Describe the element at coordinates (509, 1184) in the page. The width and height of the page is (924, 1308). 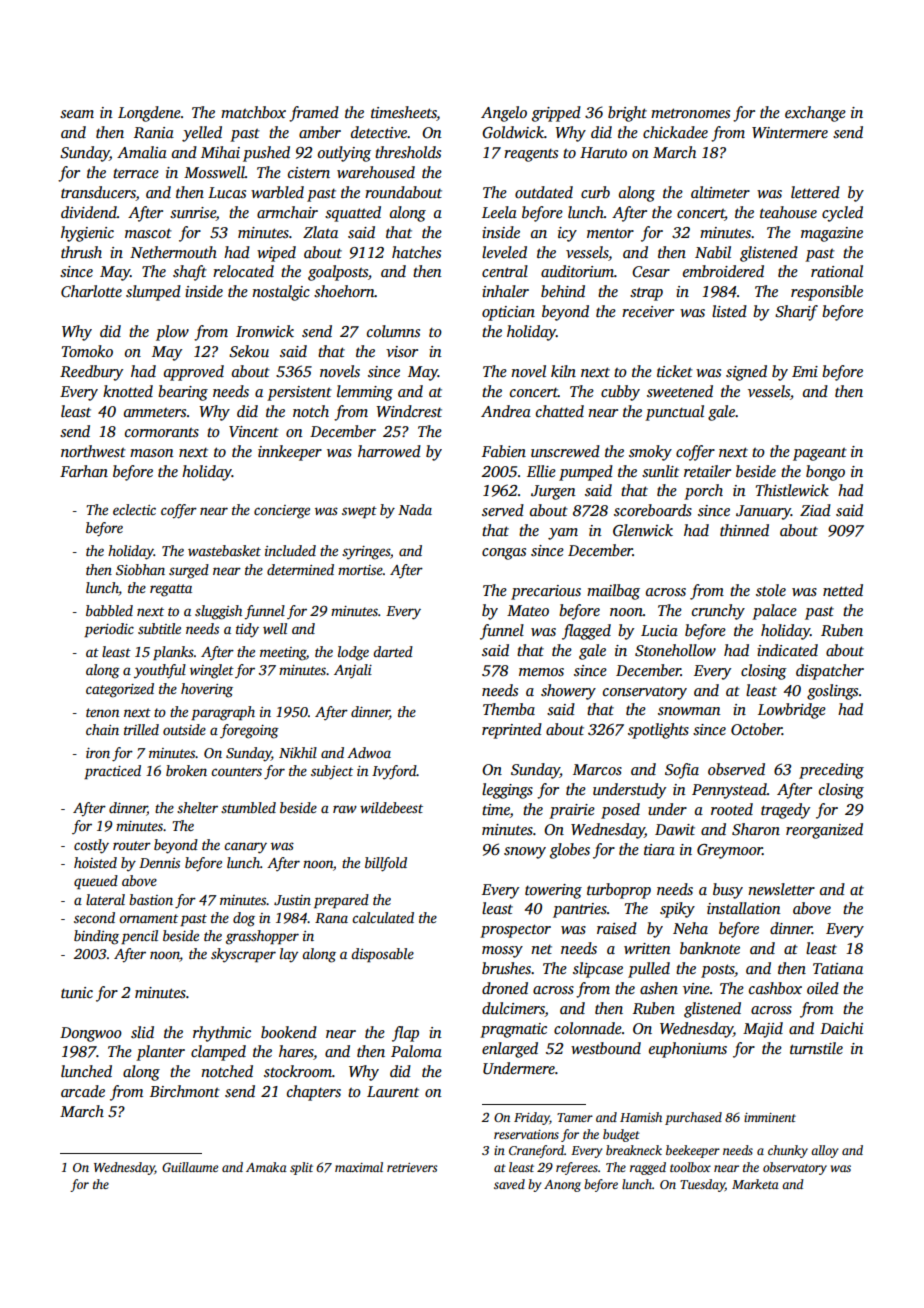
I see `saved` at that location.
